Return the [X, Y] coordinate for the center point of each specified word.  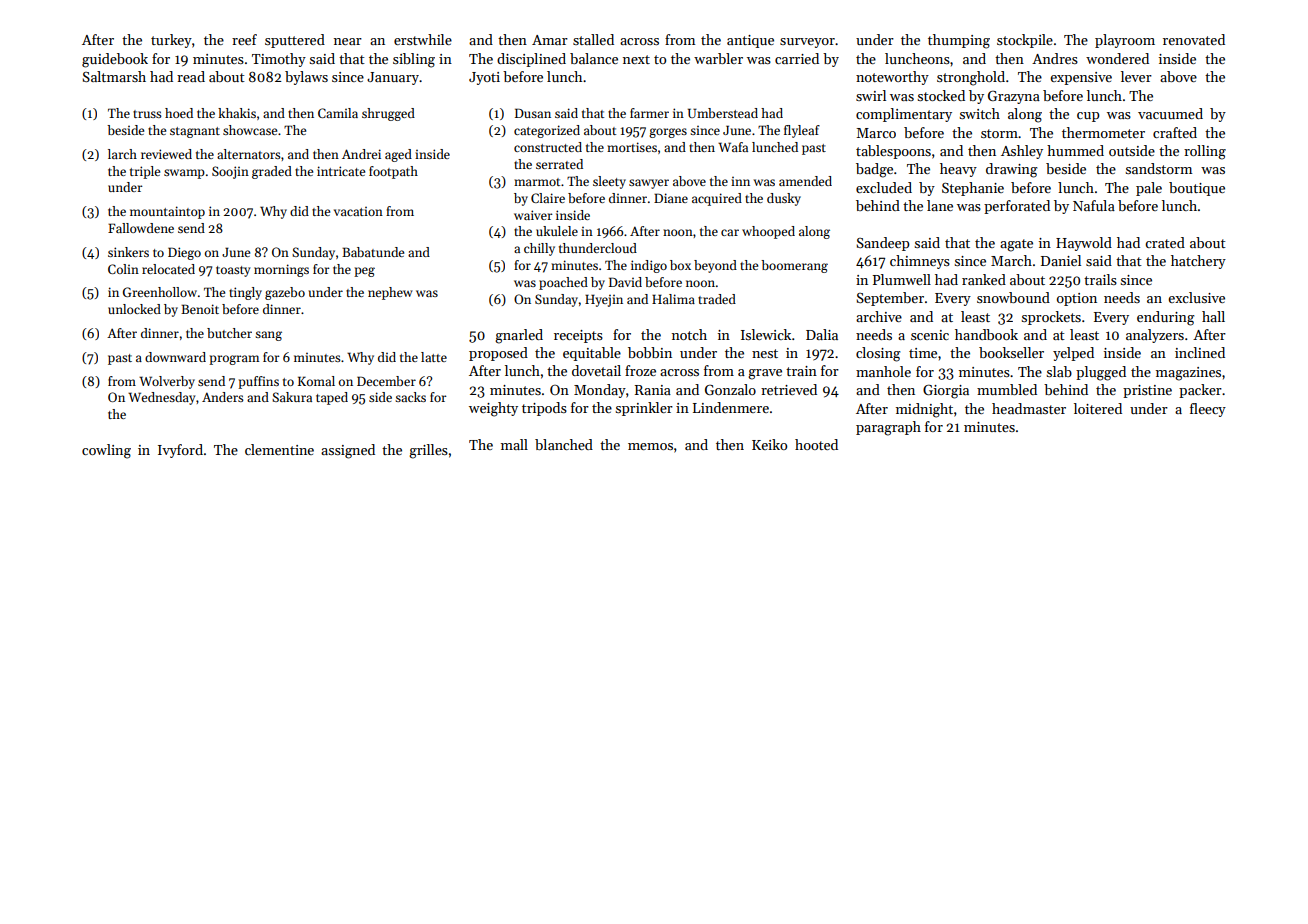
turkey [171, 41]
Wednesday [161, 398]
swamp [184, 174]
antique [750, 41]
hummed [1075, 150]
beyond [715, 266]
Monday [600, 391]
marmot [537, 182]
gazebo [285, 293]
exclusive [1196, 297]
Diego [184, 253]
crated [1165, 242]
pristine [1147, 391]
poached [563, 283]
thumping [959, 41]
